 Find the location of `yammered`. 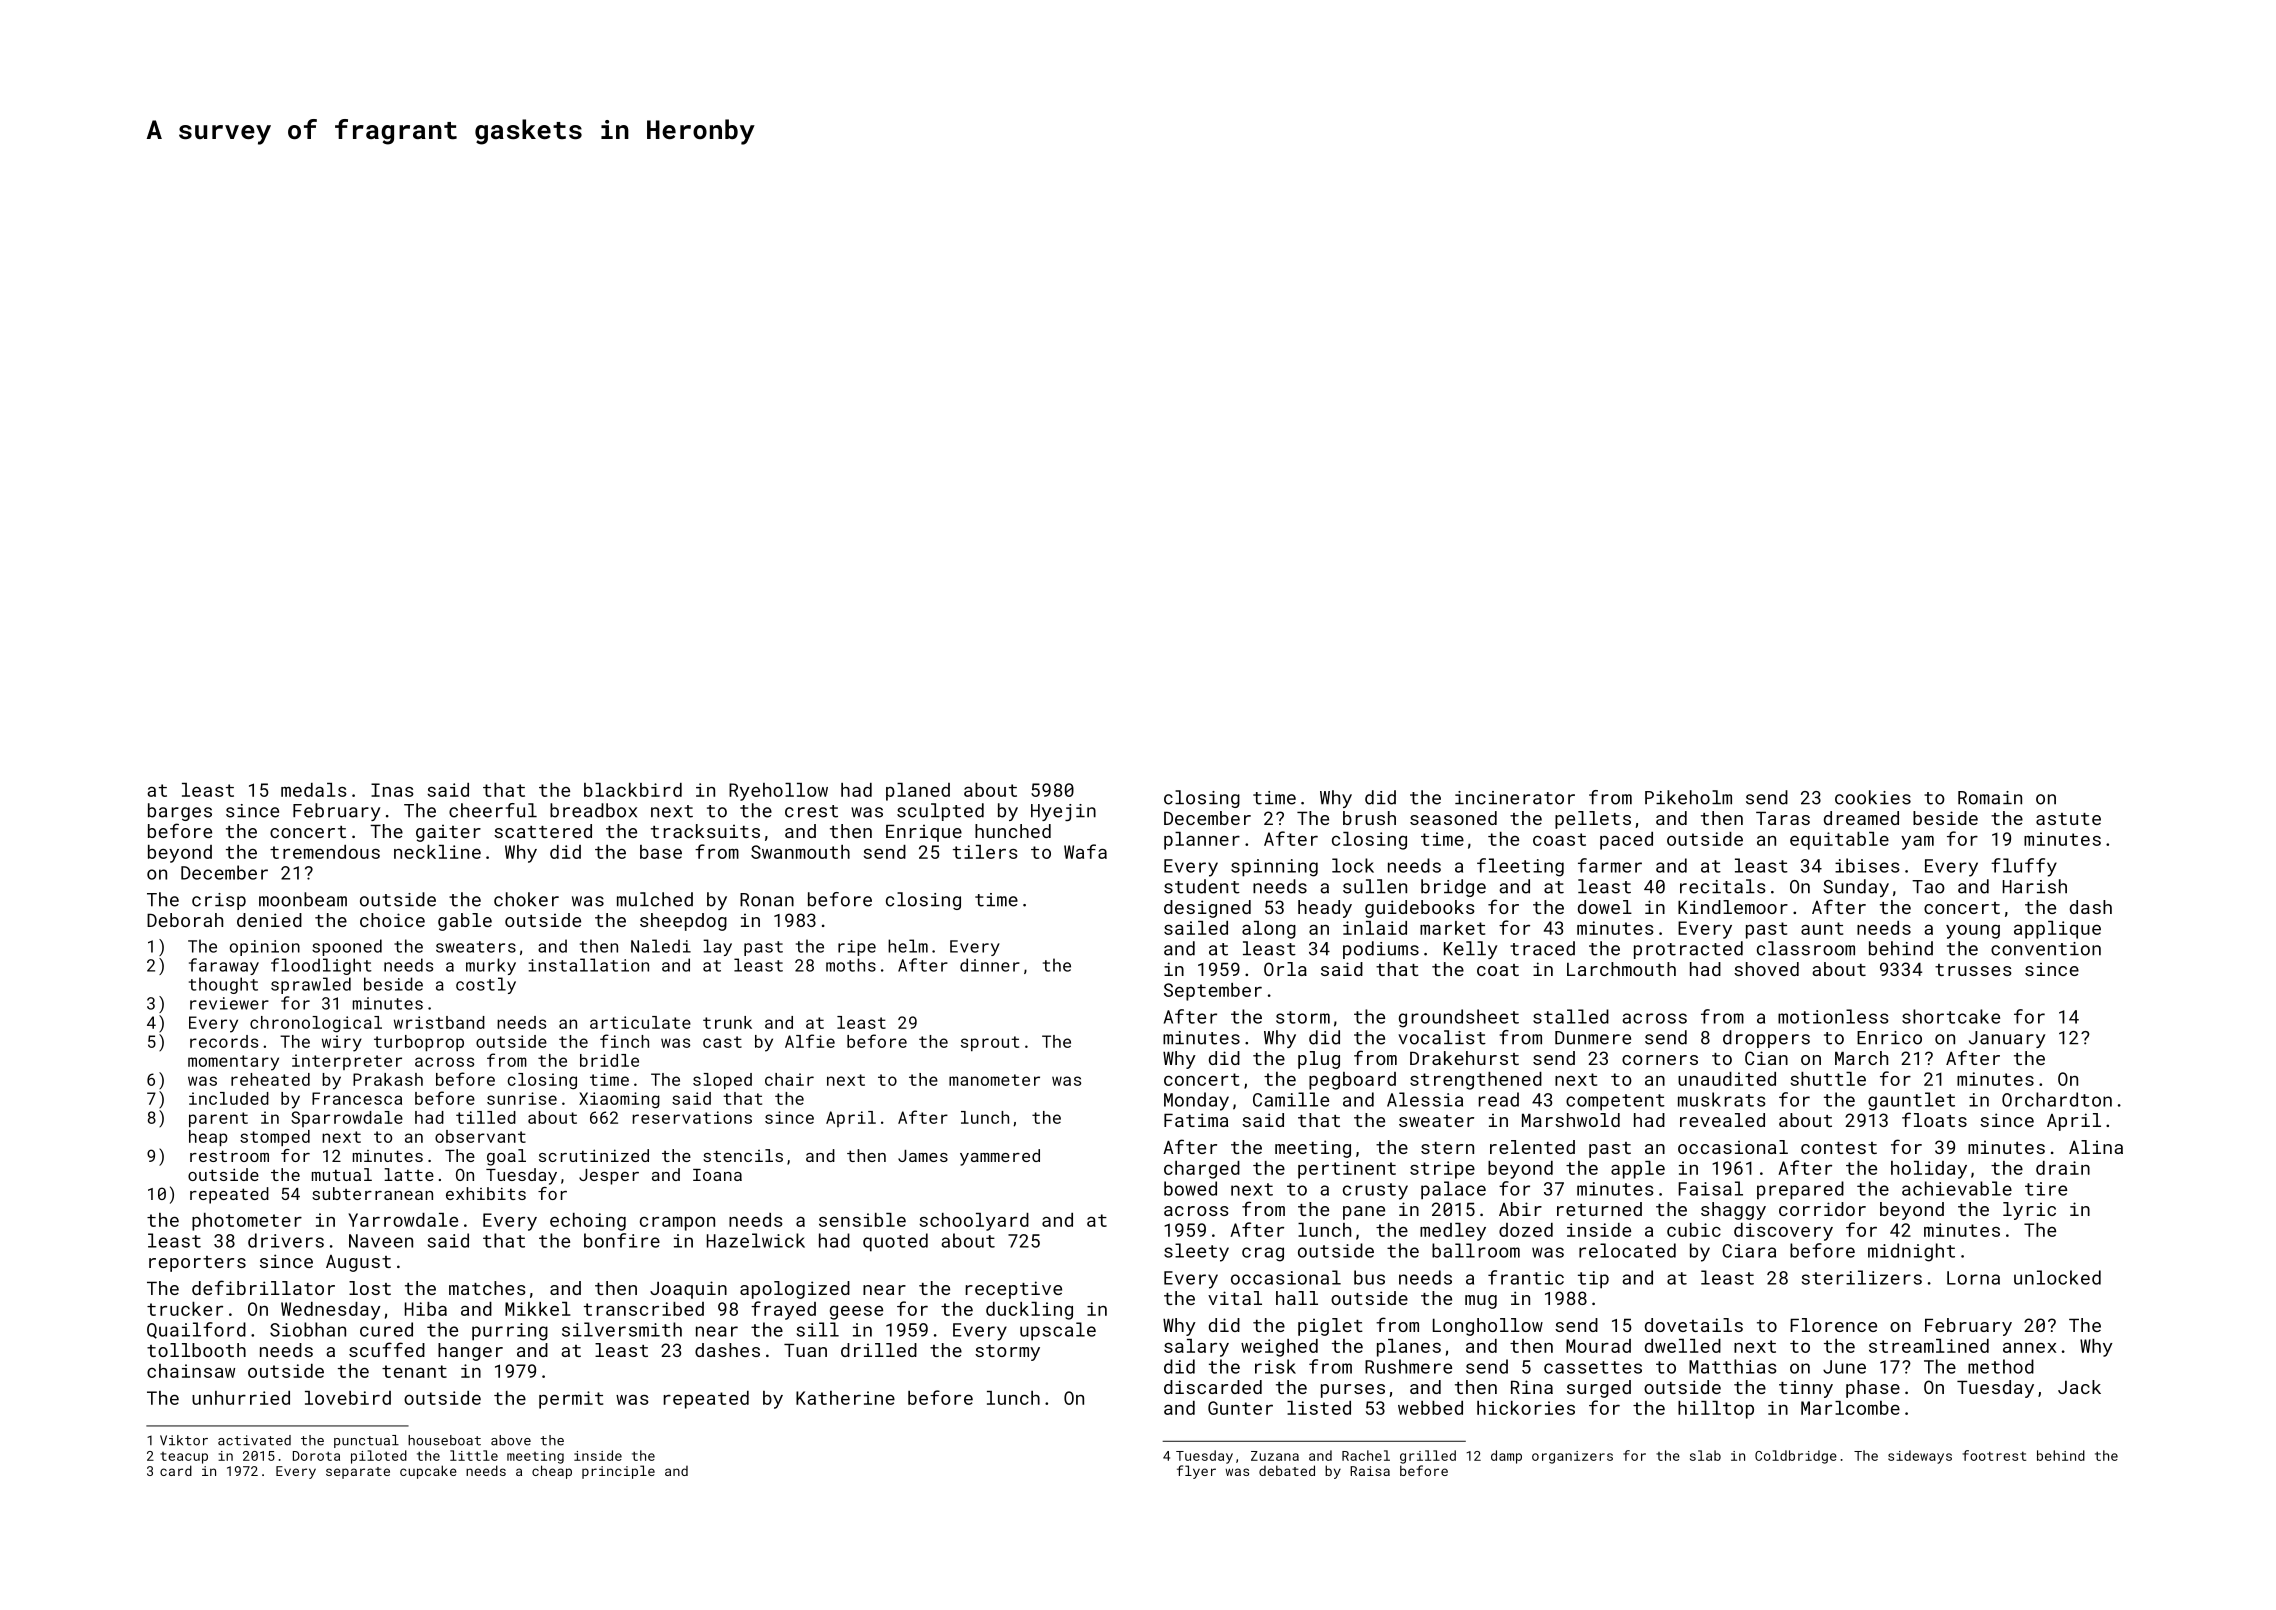

yammered is located at coordinates (1000, 1157).
